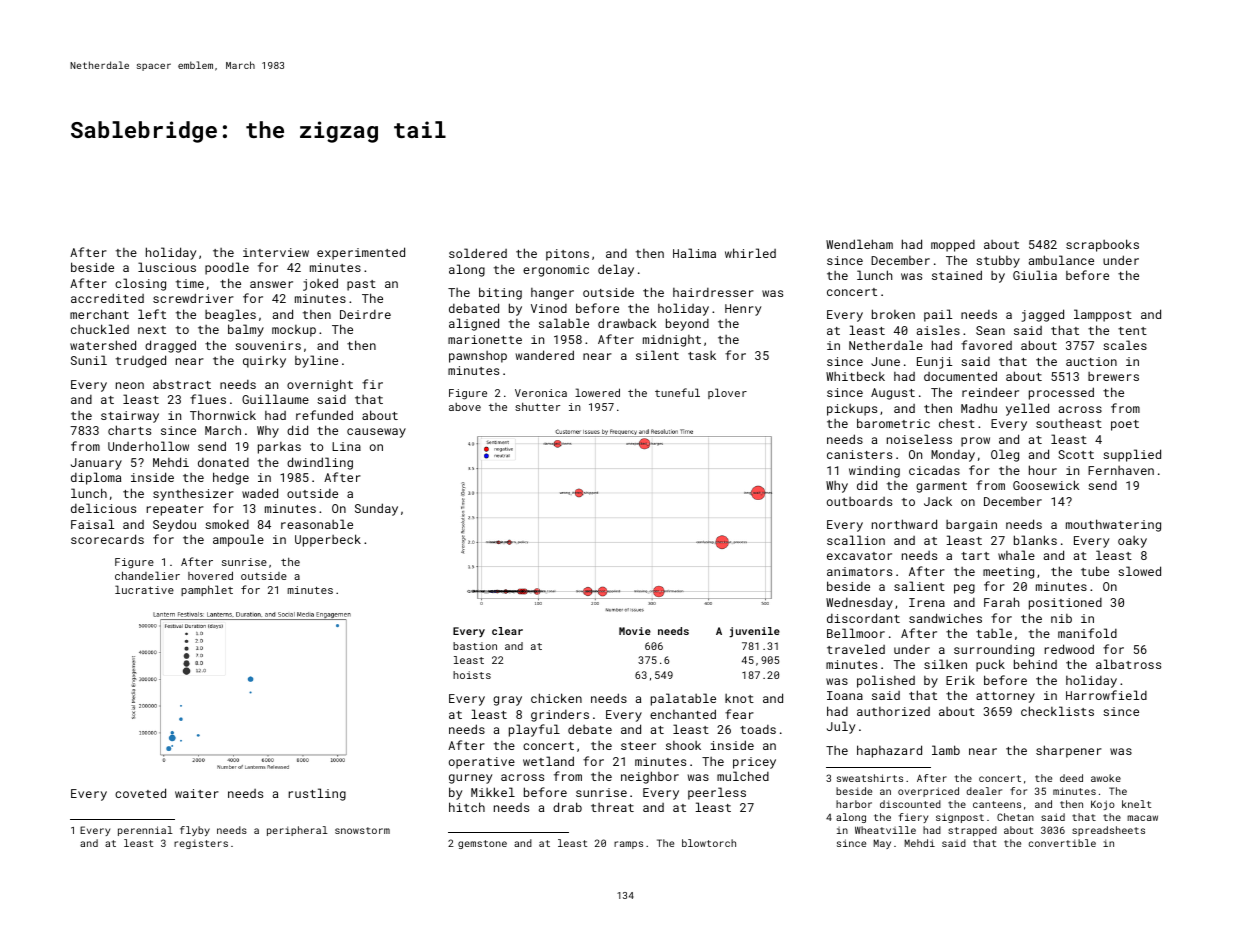 The height and width of the page is (952, 1233). I want to click on lamb, so click(946, 750).
